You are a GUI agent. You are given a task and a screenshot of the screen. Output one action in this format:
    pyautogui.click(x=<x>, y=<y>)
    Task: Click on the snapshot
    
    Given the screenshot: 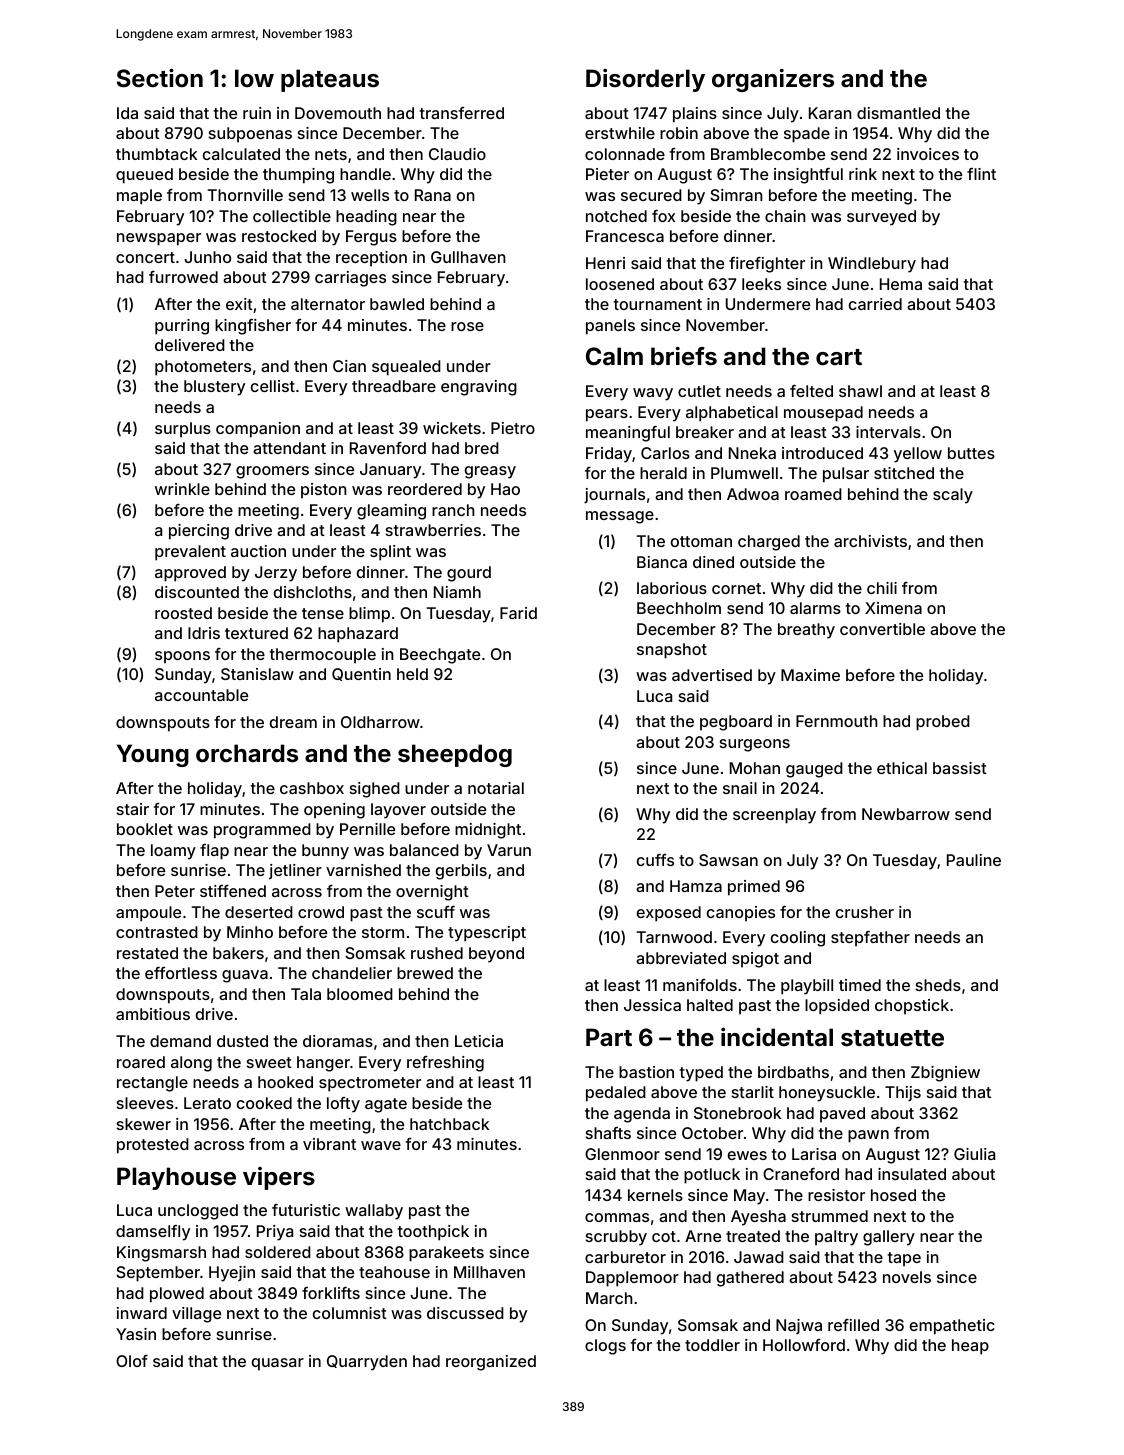 What is the action you would take?
    pyautogui.click(x=672, y=651)
